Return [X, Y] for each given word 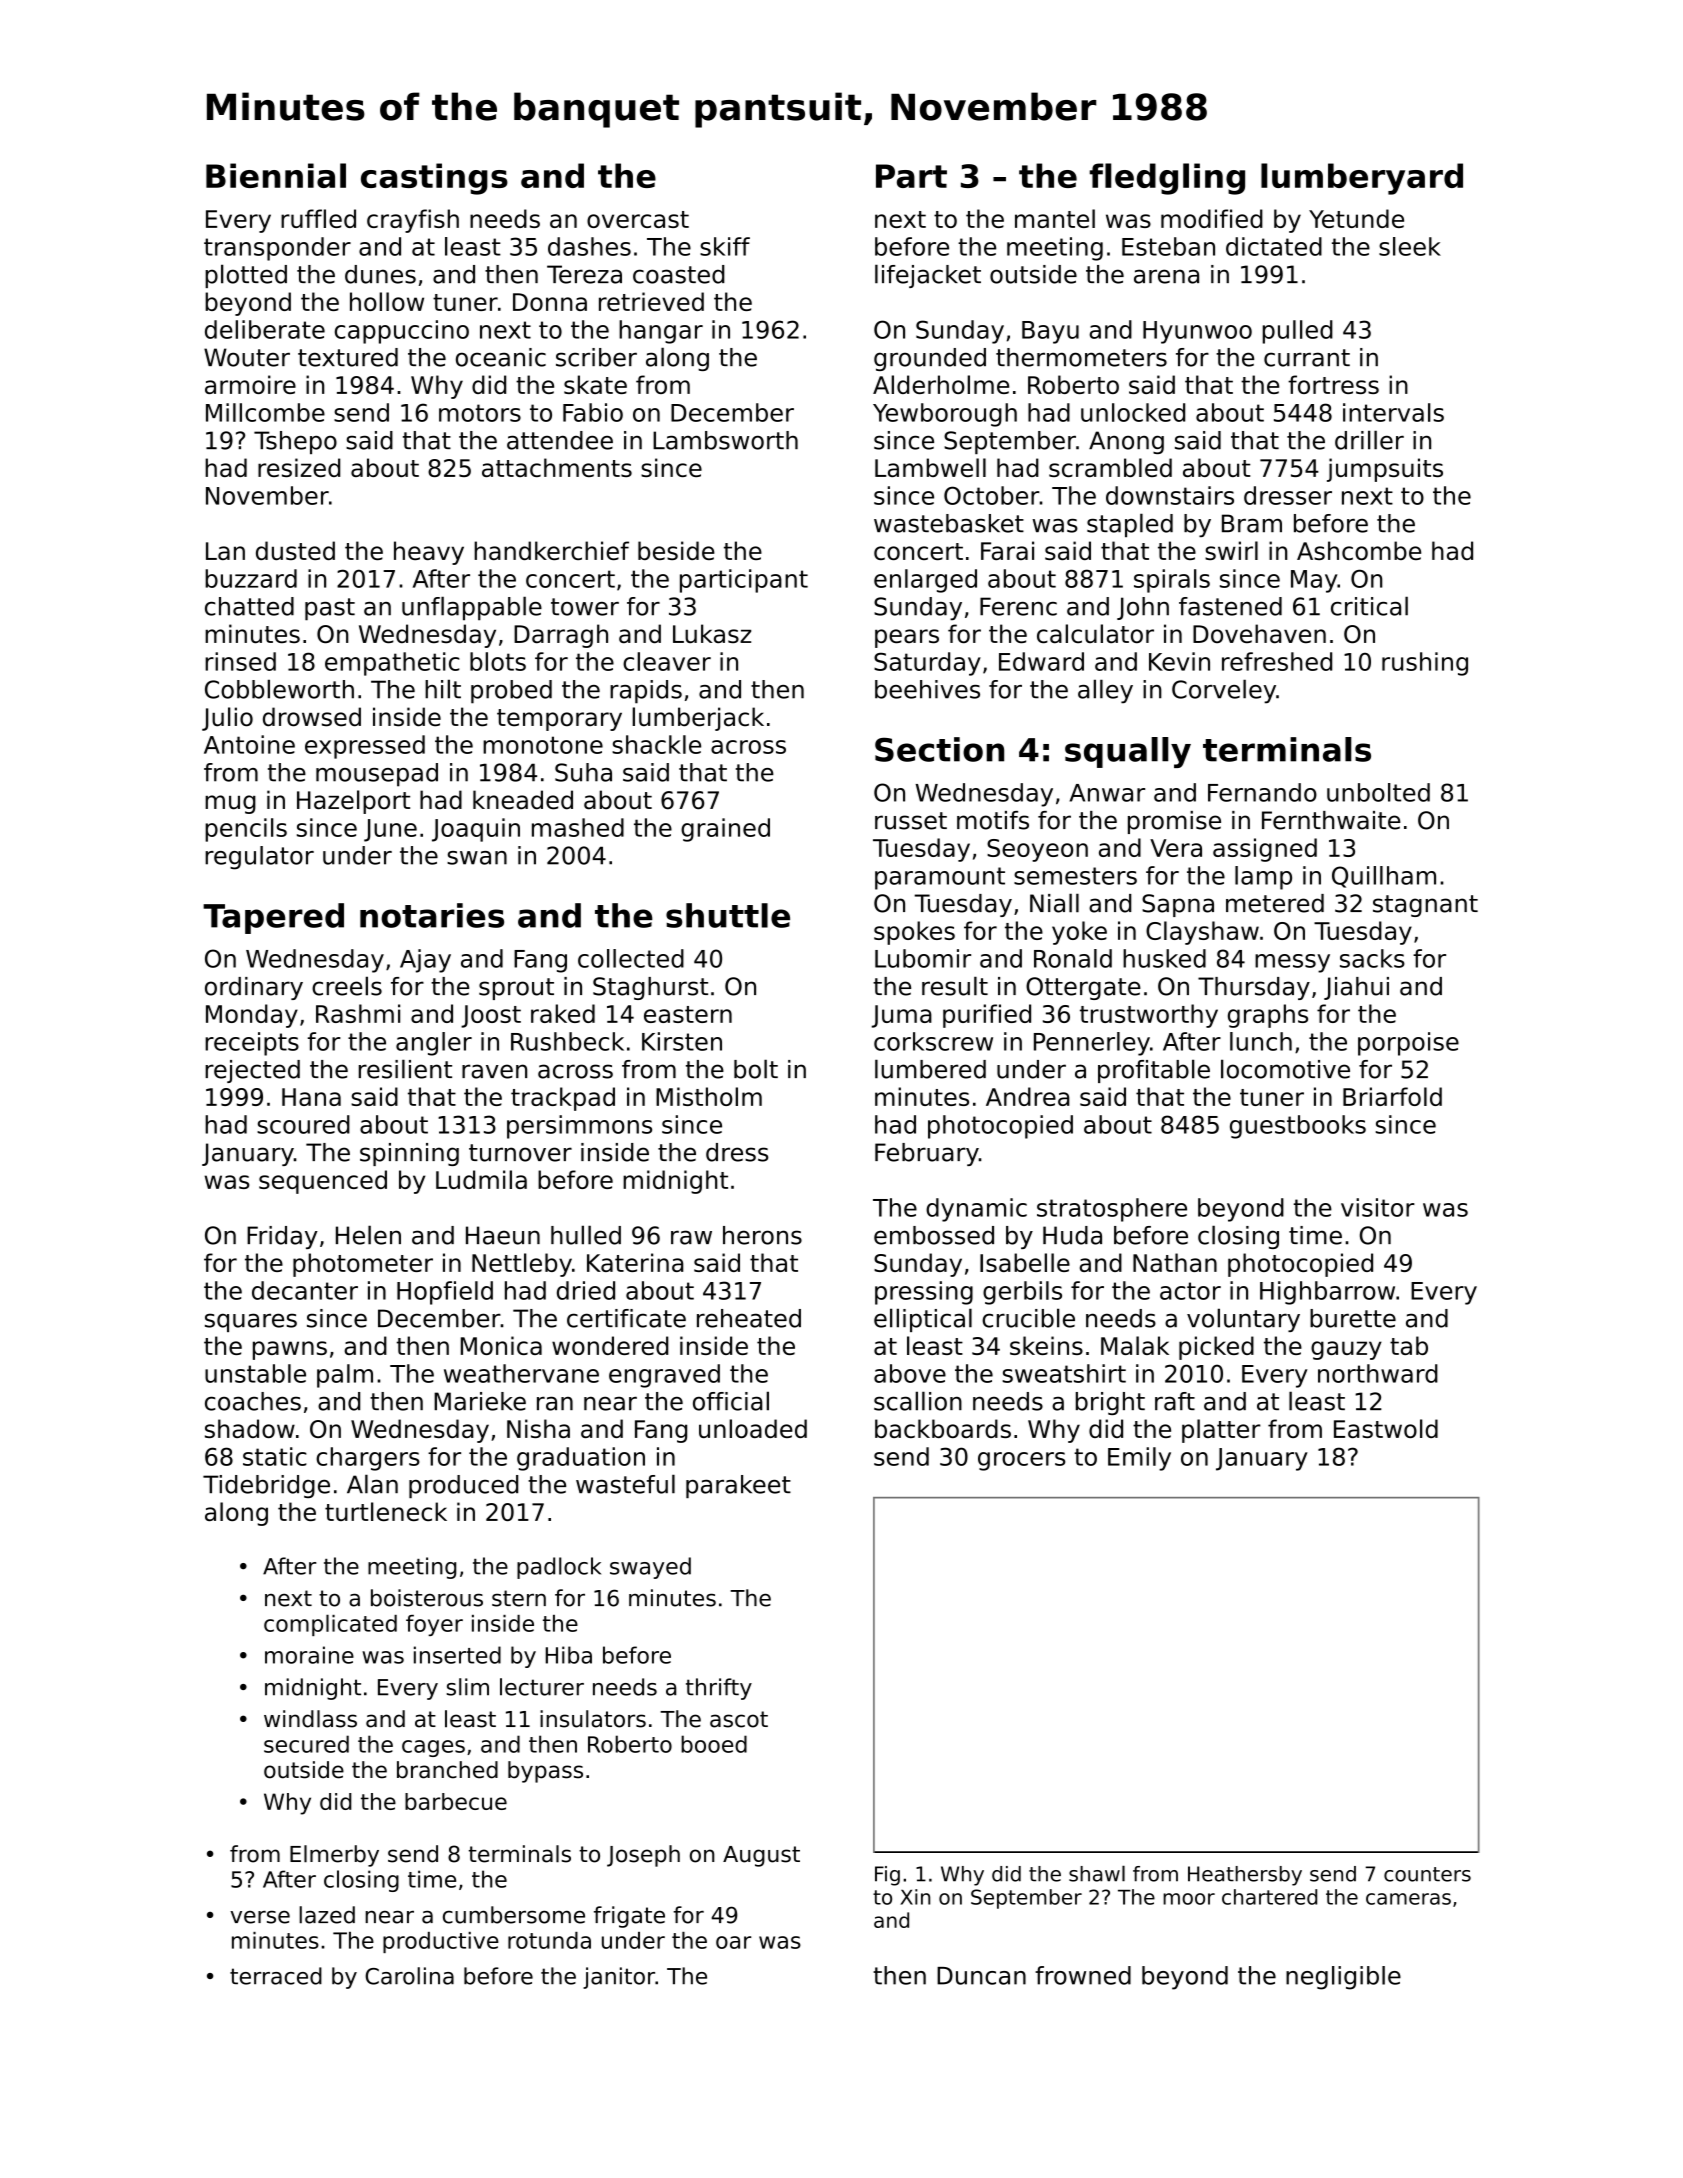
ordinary [254, 988]
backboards [943, 1428]
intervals [1393, 412]
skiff [725, 246]
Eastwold [1386, 1428]
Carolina [409, 1976]
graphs [1268, 1016]
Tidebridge [266, 1486]
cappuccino [402, 332]
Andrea [1028, 1096]
